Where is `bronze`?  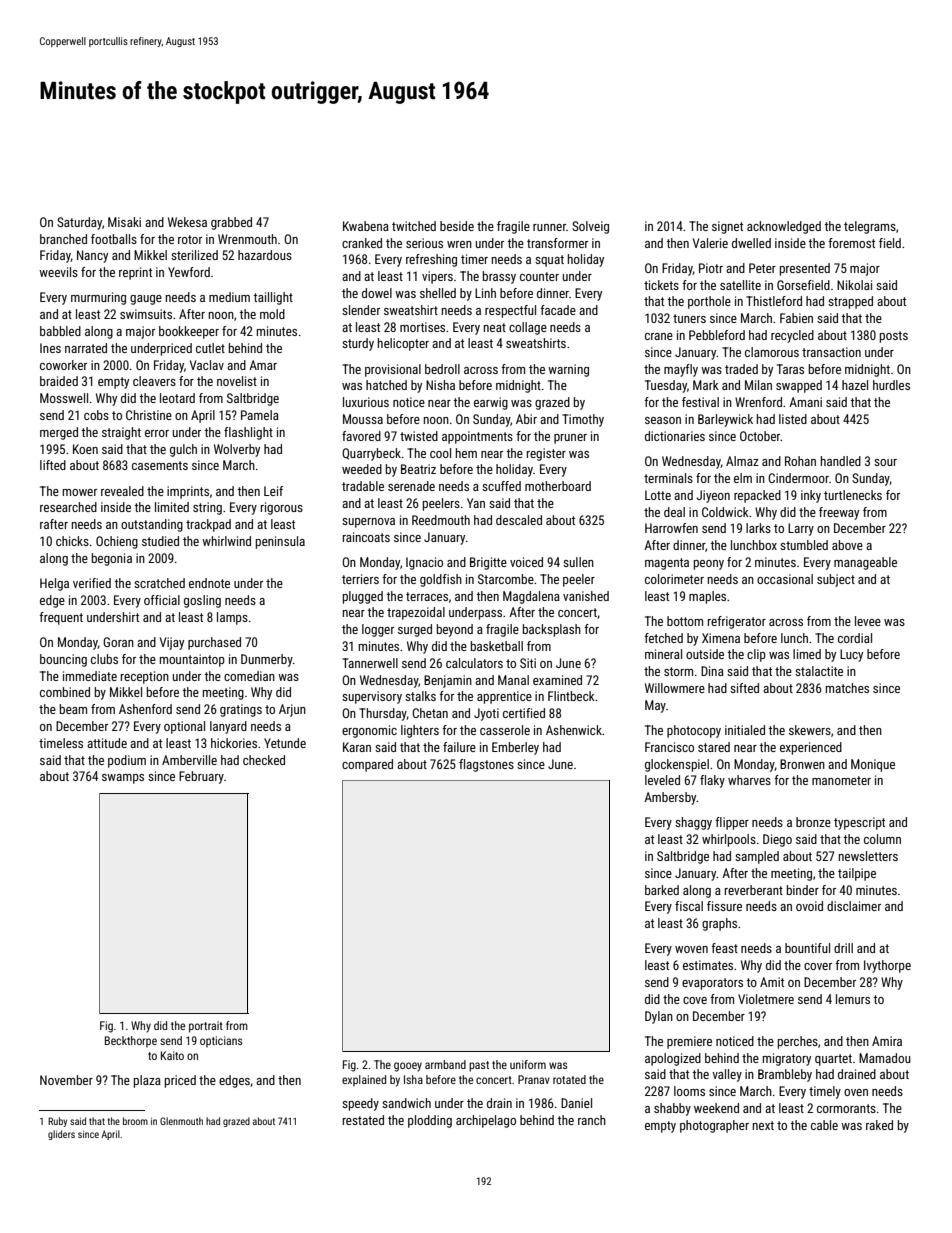
bronze is located at coordinates (813, 822).
